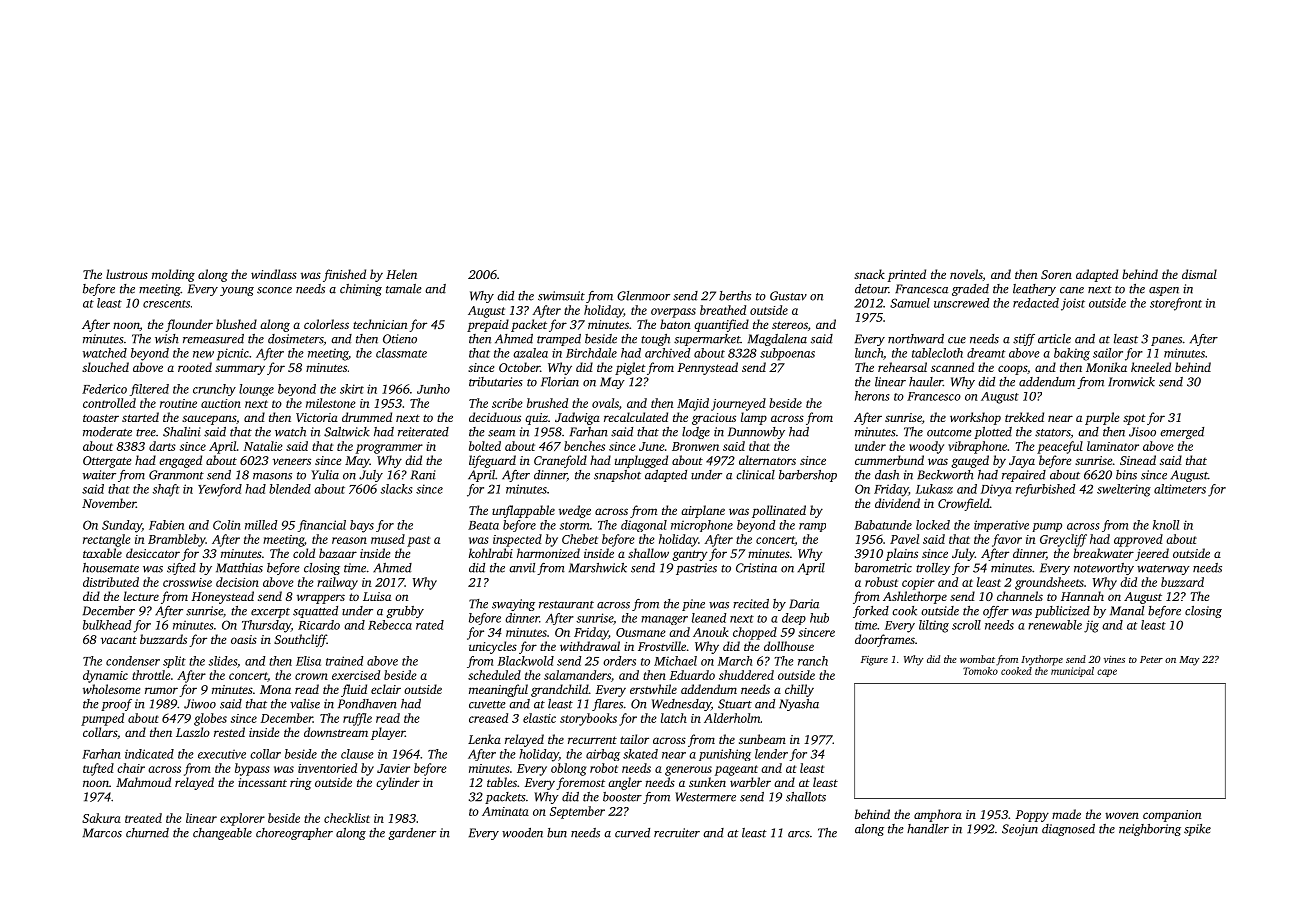 This page has width=1308, height=924. Describe the element at coordinates (1012, 370) in the page. I see `coops` at that location.
